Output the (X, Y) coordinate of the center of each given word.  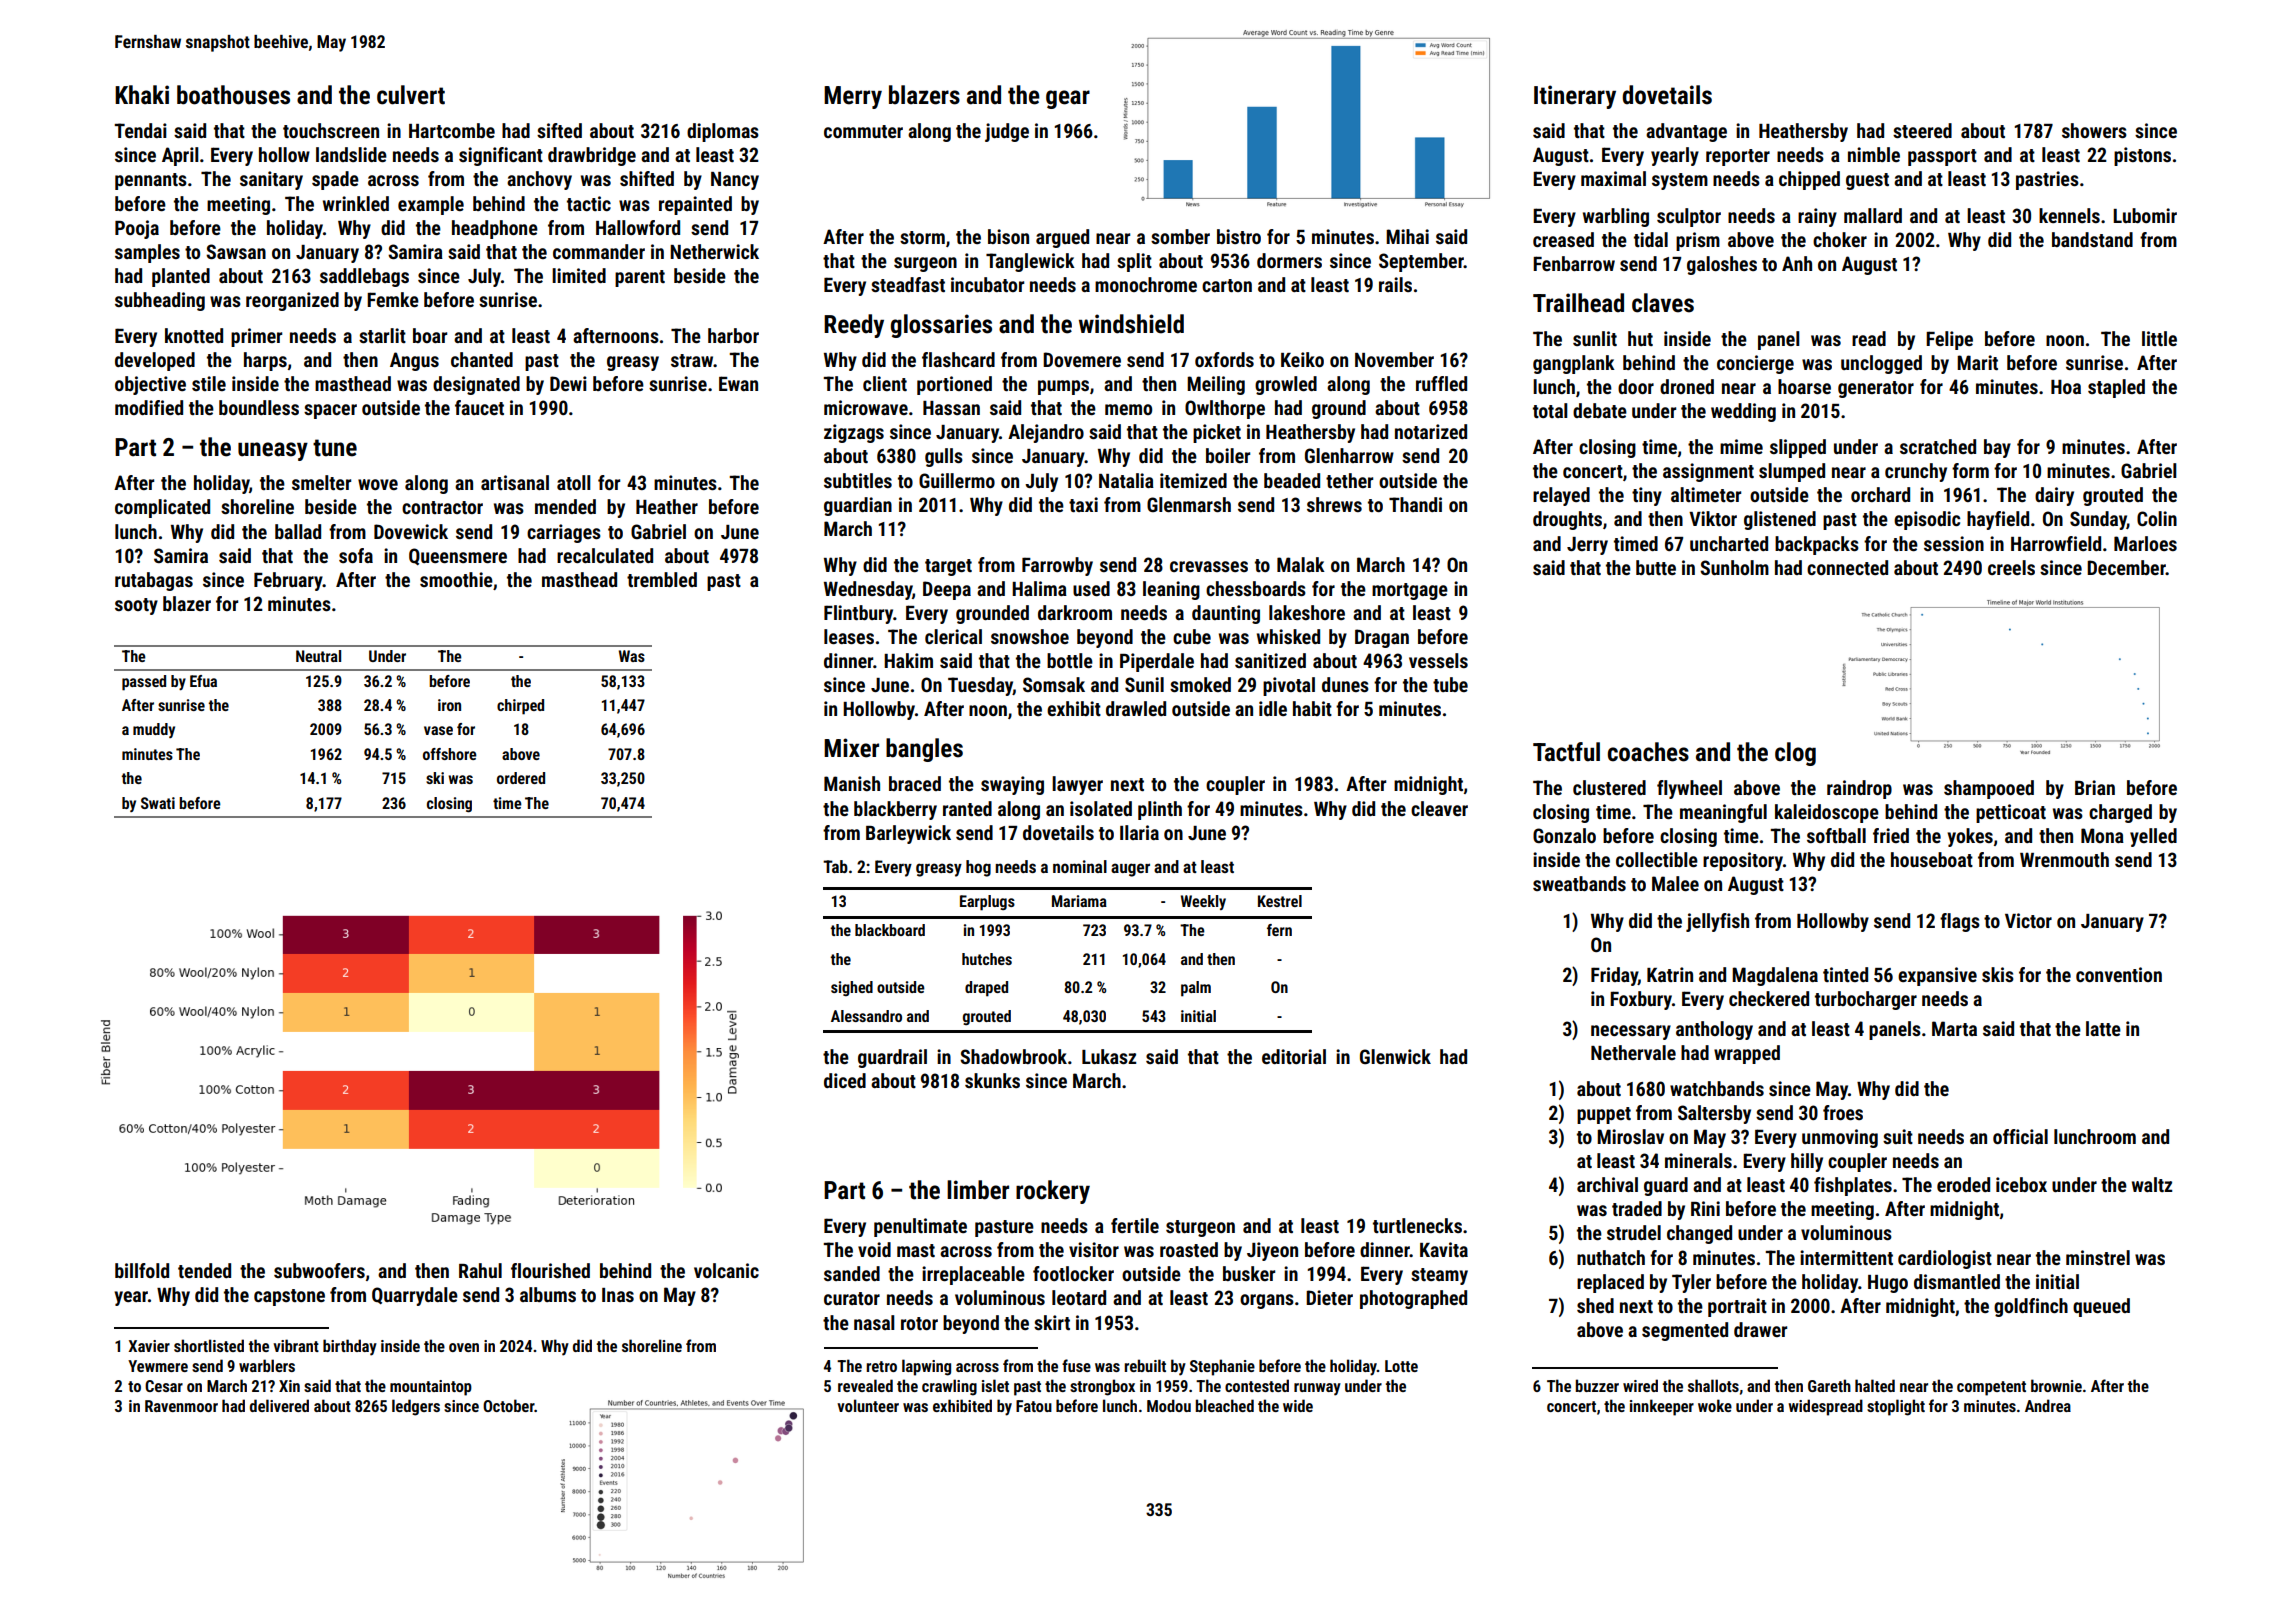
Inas (618, 1295)
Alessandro (866, 1016)
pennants (151, 181)
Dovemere (1082, 359)
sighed (852, 988)
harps (265, 361)
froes (1843, 1112)
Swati (158, 803)
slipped (1798, 448)
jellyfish (1717, 922)
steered (1922, 130)
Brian (2095, 787)
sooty (136, 606)
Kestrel (1280, 901)
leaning (1171, 590)
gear (1068, 99)
